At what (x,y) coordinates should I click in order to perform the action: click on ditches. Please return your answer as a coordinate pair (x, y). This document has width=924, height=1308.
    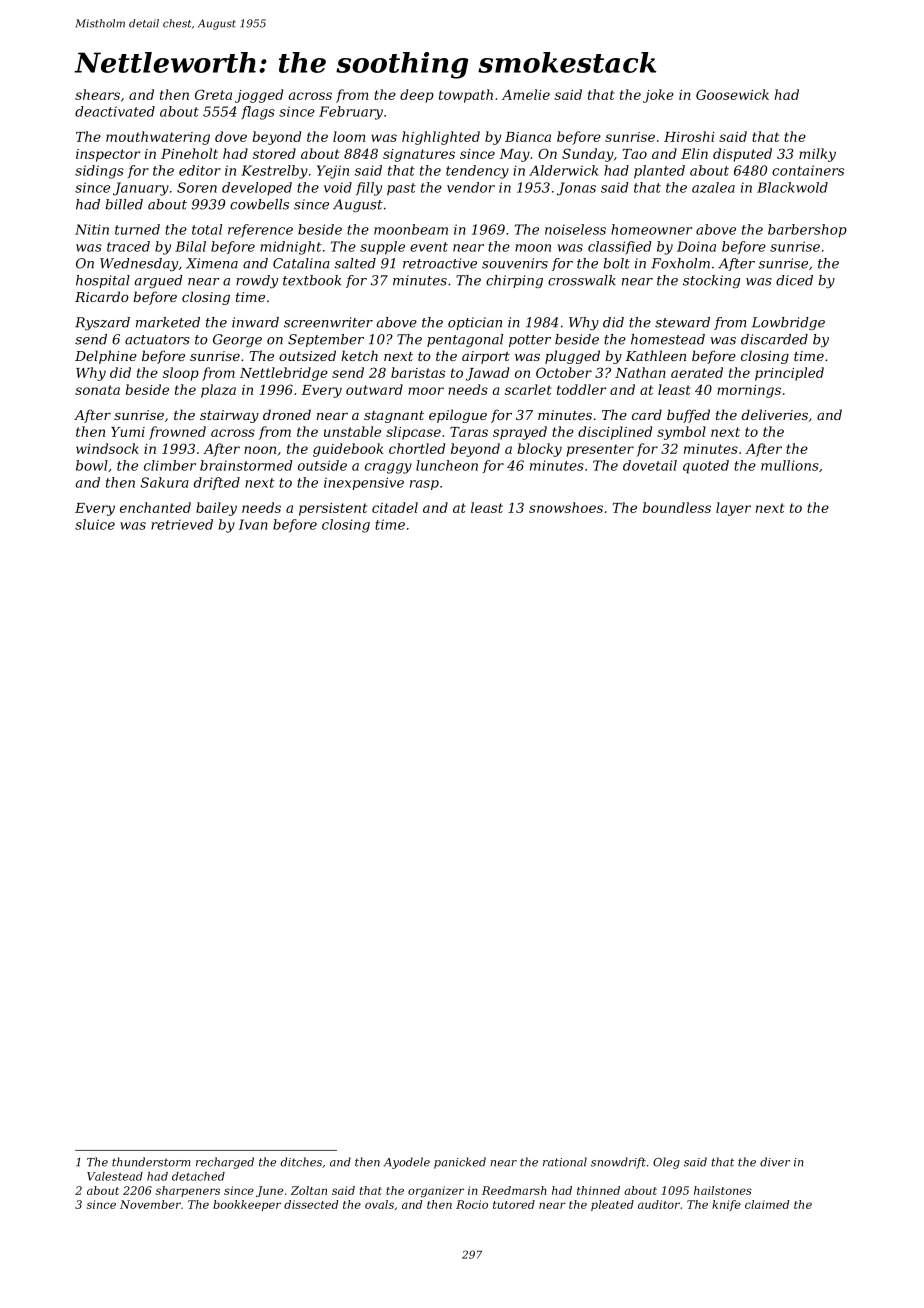
    Looking at the image, I should click on (301, 1162).
